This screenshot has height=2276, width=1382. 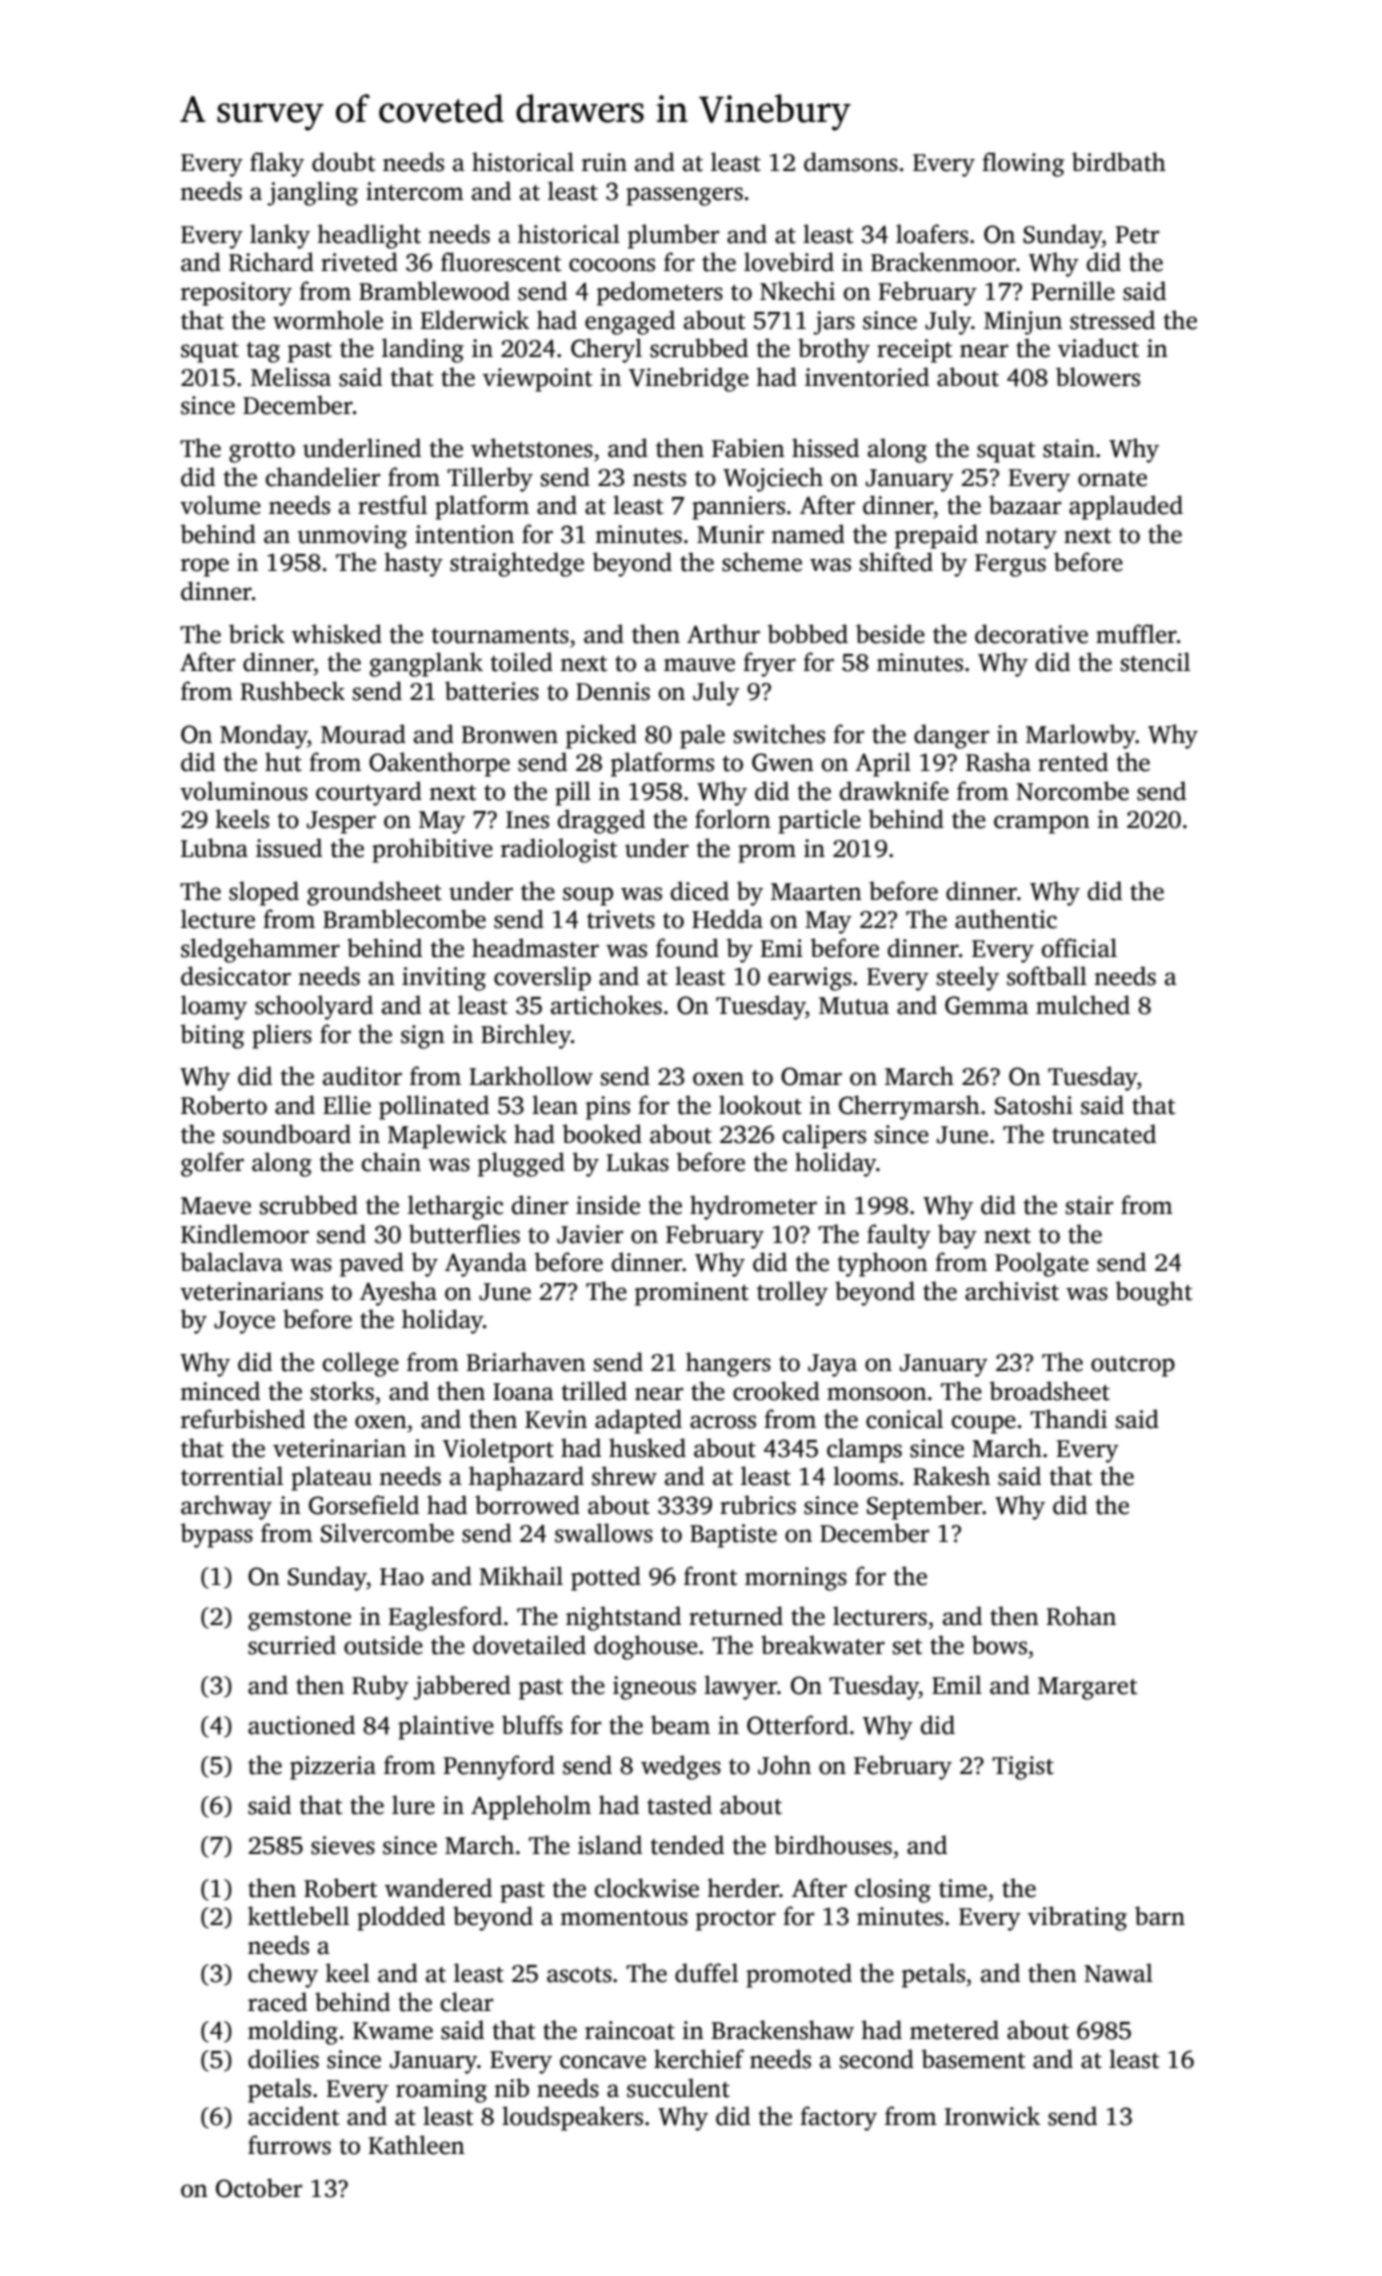 I want to click on tag, so click(x=263, y=352).
